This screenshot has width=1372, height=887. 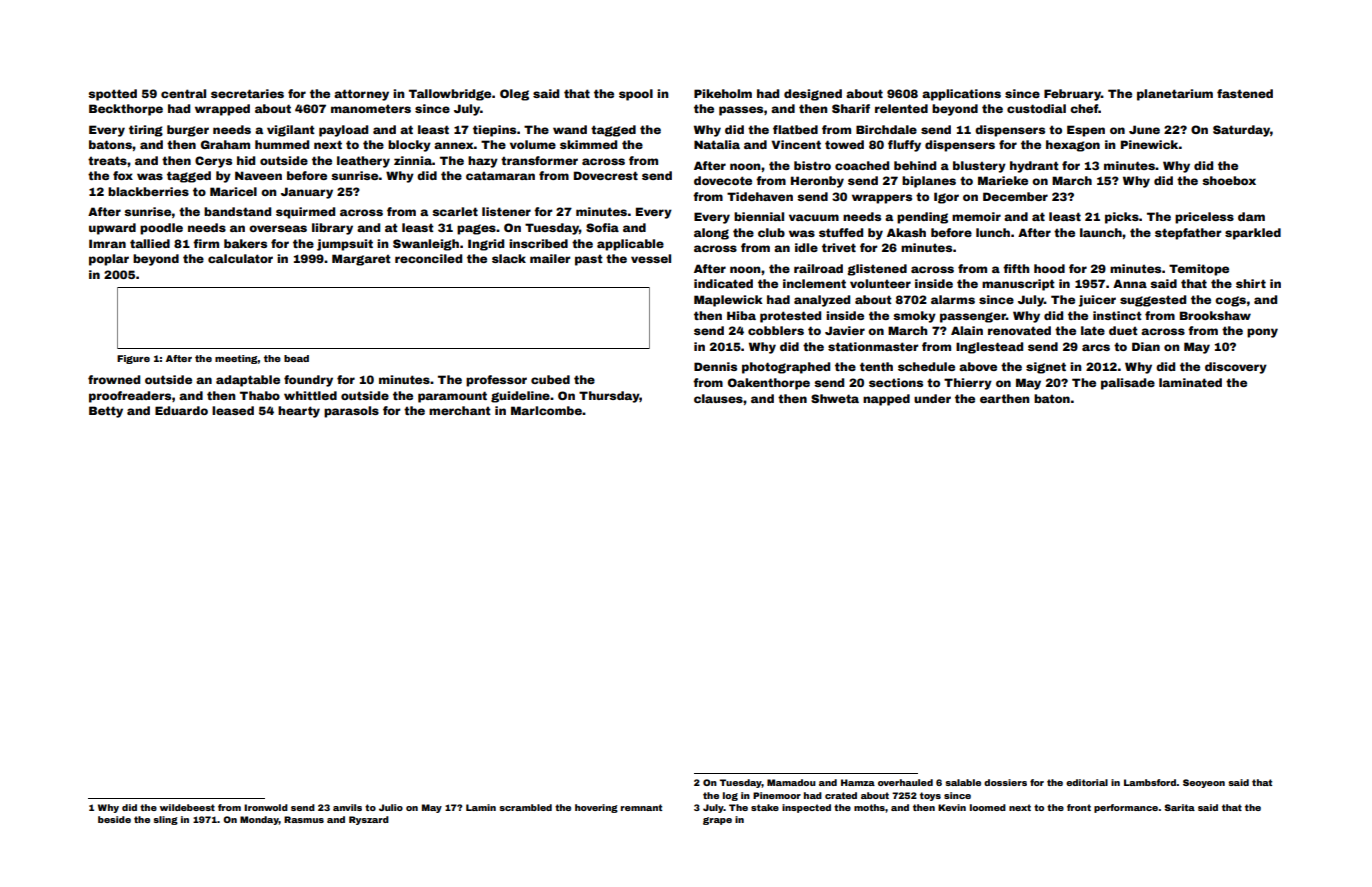 What do you see at coordinates (636, 95) in the screenshot?
I see `spool` at bounding box center [636, 95].
